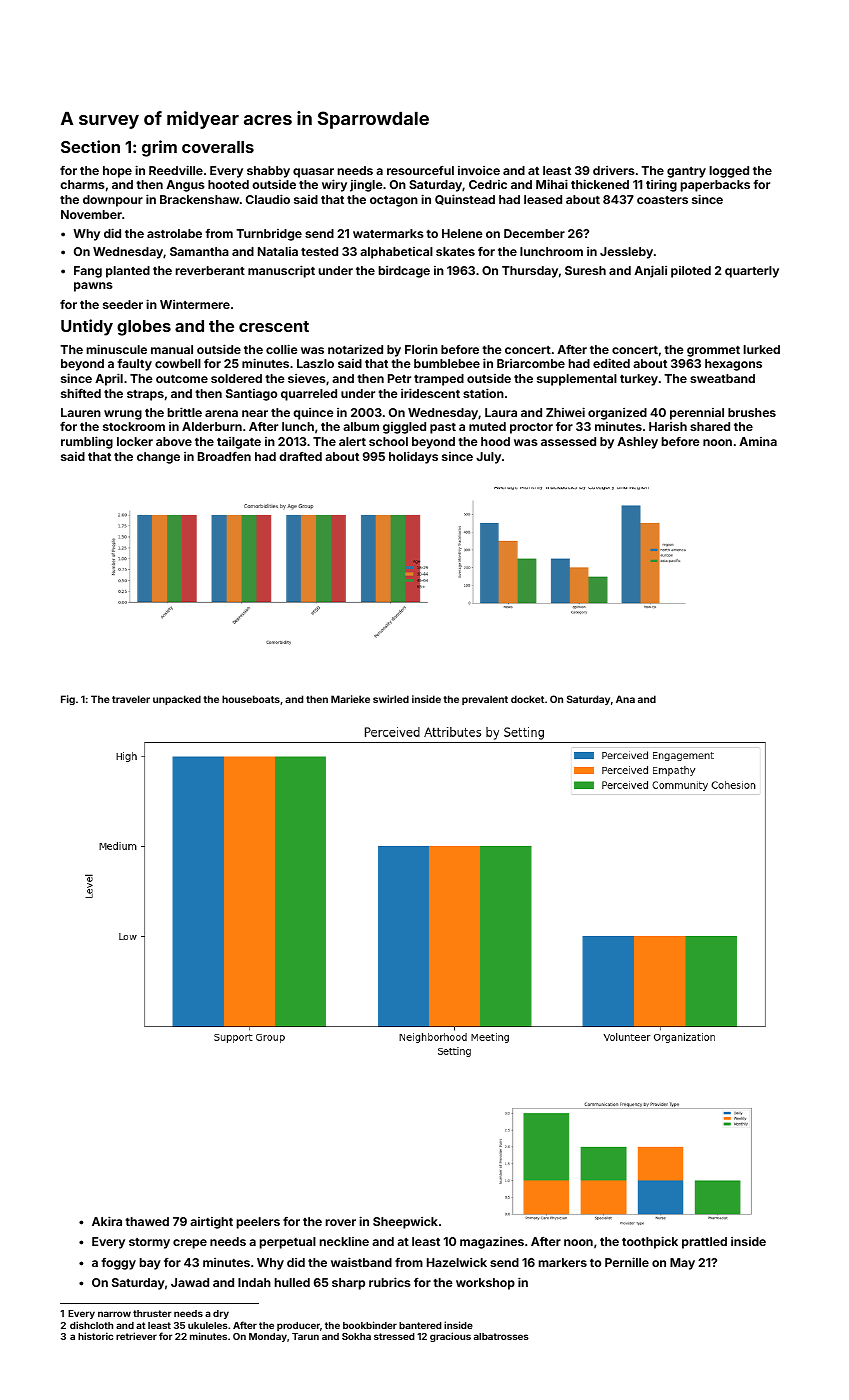  I want to click on reverberant, so click(210, 270).
